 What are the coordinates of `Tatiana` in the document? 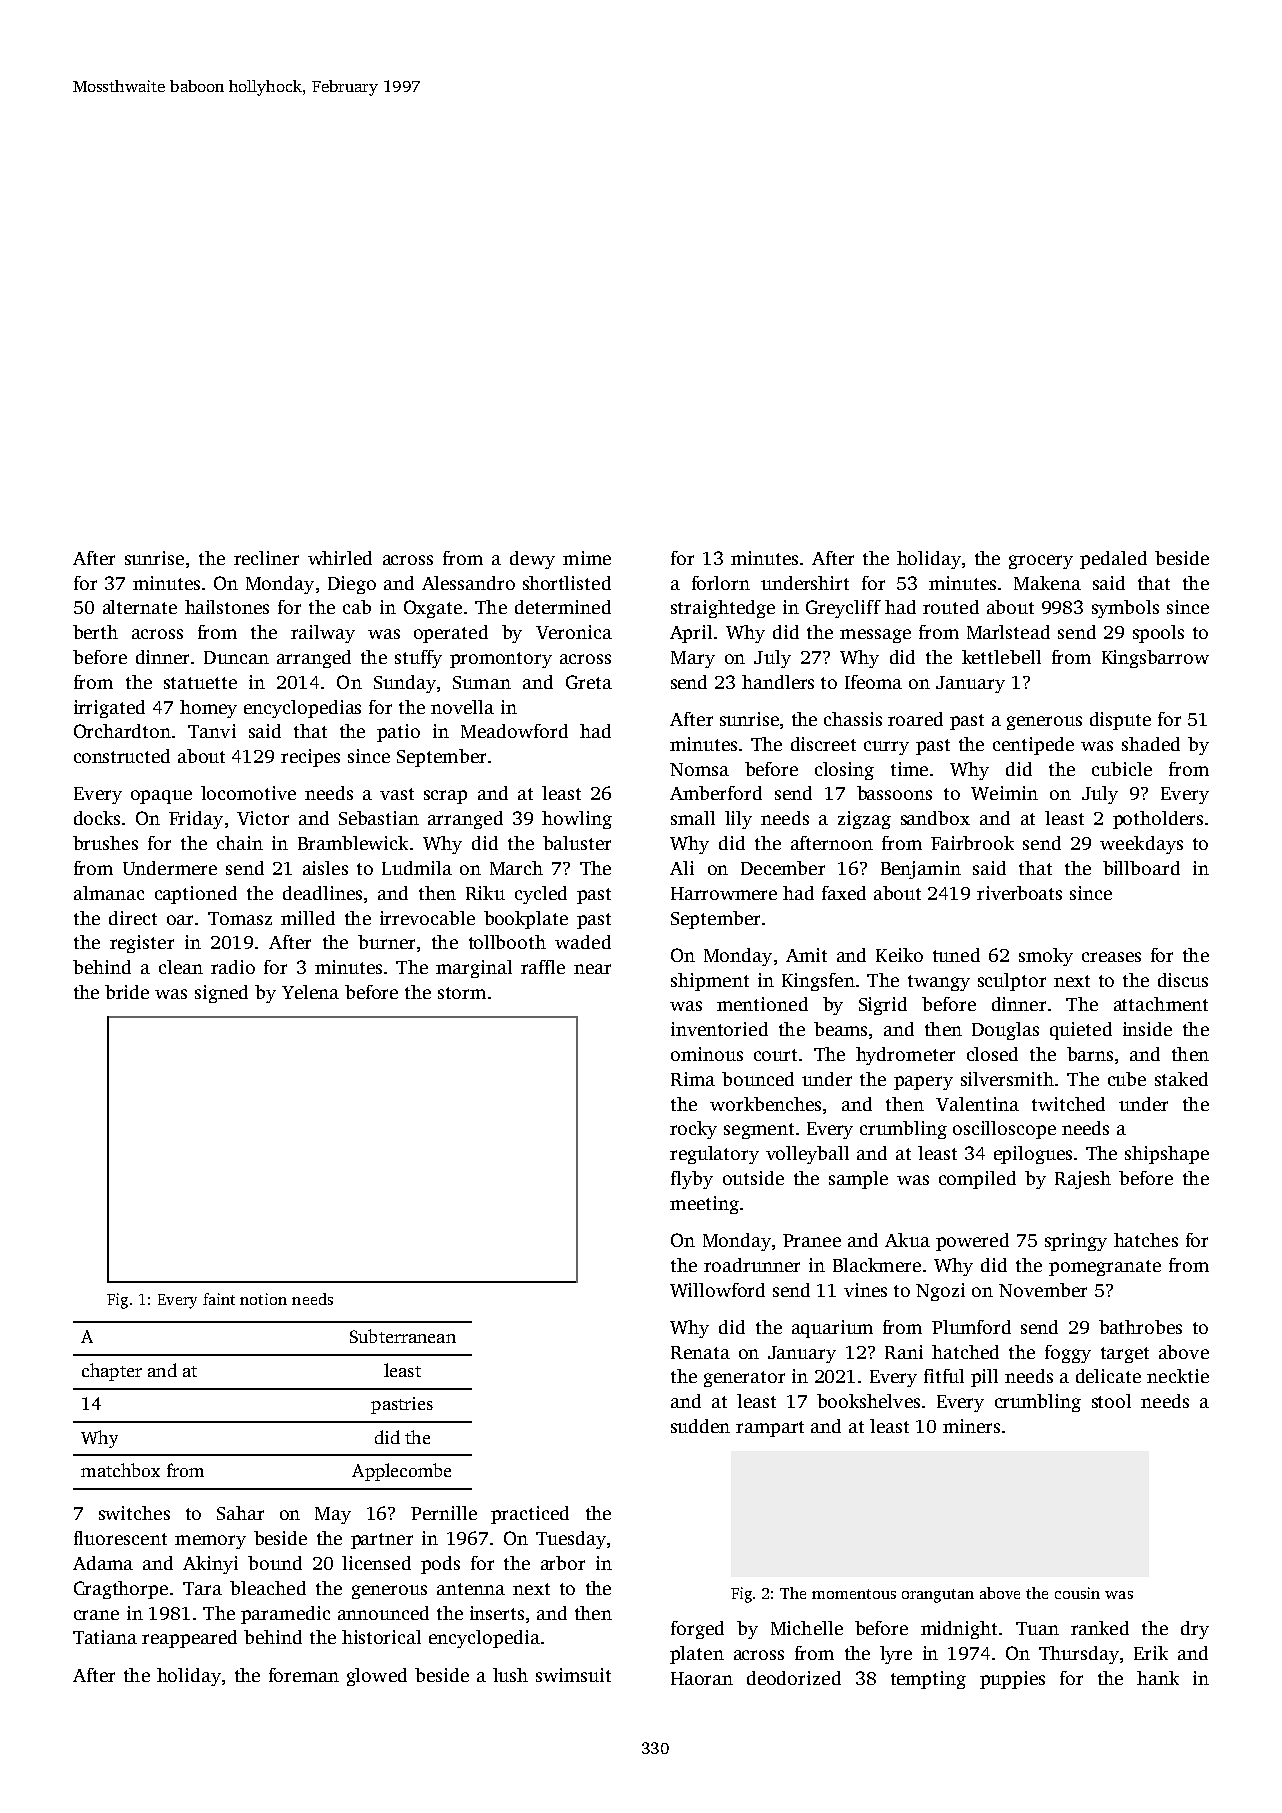 It's located at (105, 1637).
